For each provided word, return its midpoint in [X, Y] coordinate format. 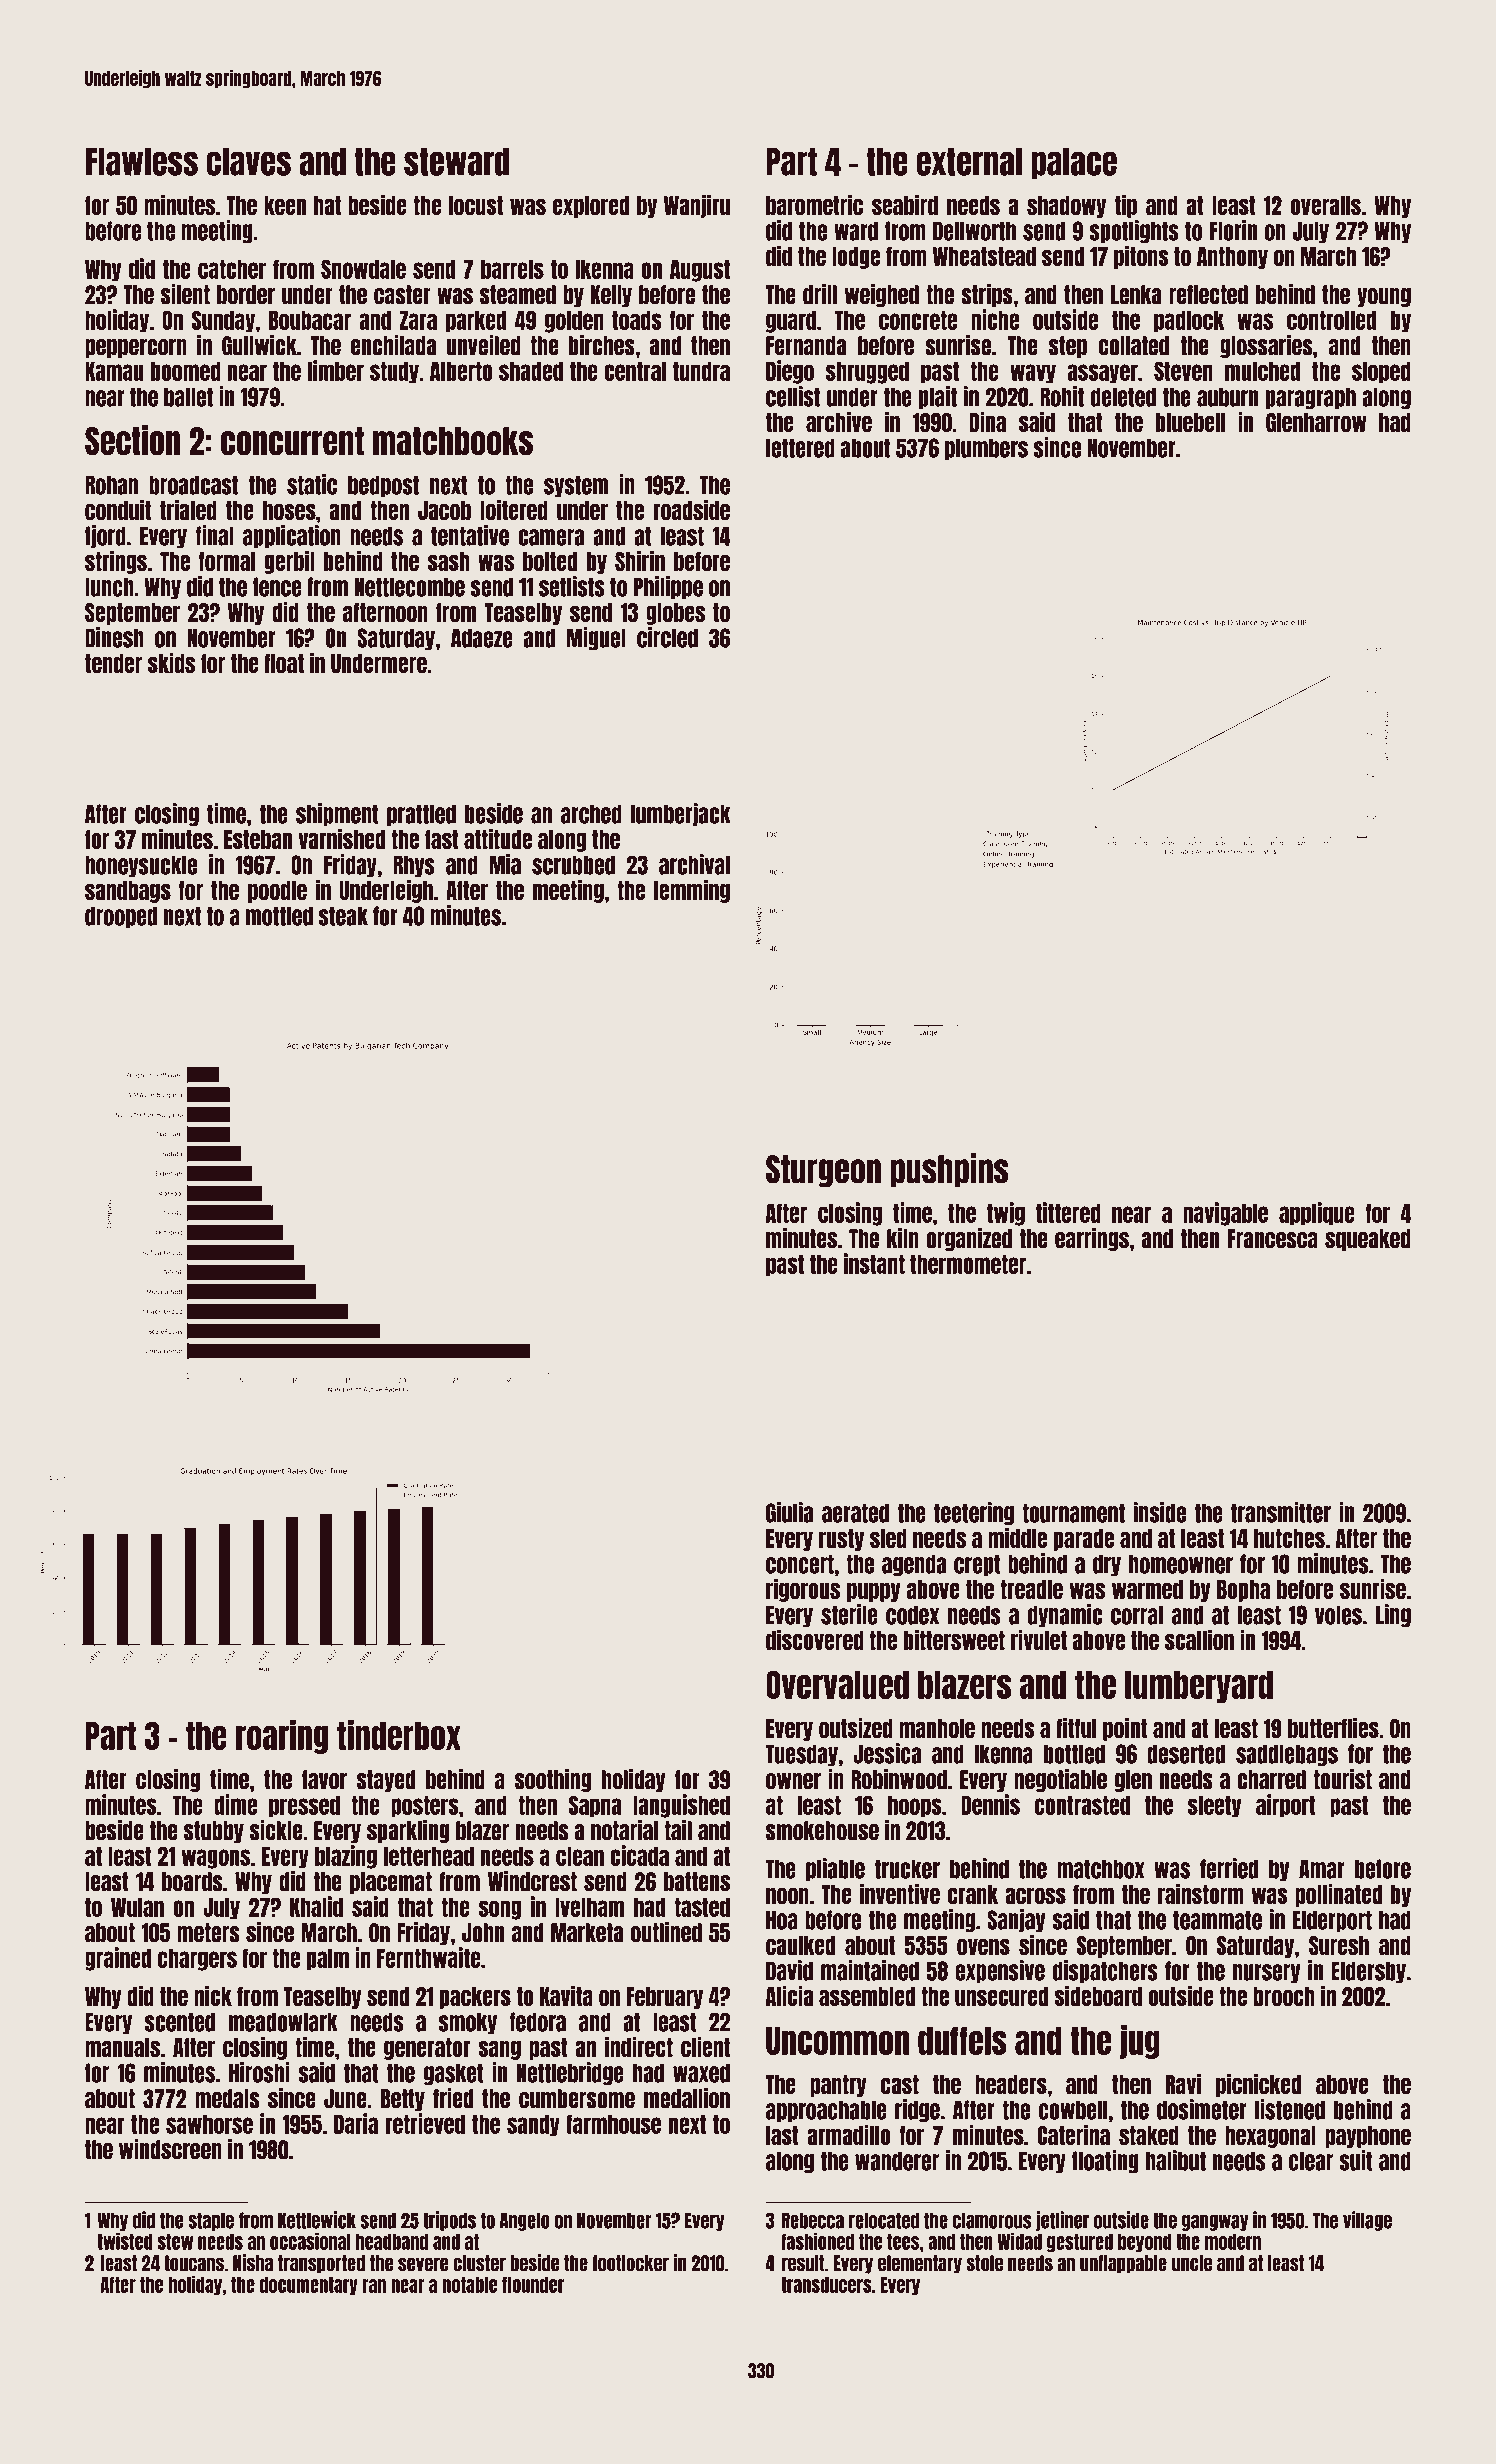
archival [694, 864]
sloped [1381, 373]
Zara [418, 320]
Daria [356, 2123]
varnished [342, 838]
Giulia [789, 1512]
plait [938, 397]
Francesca [1273, 1239]
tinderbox [399, 1735]
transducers [826, 2285]
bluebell [1190, 422]
